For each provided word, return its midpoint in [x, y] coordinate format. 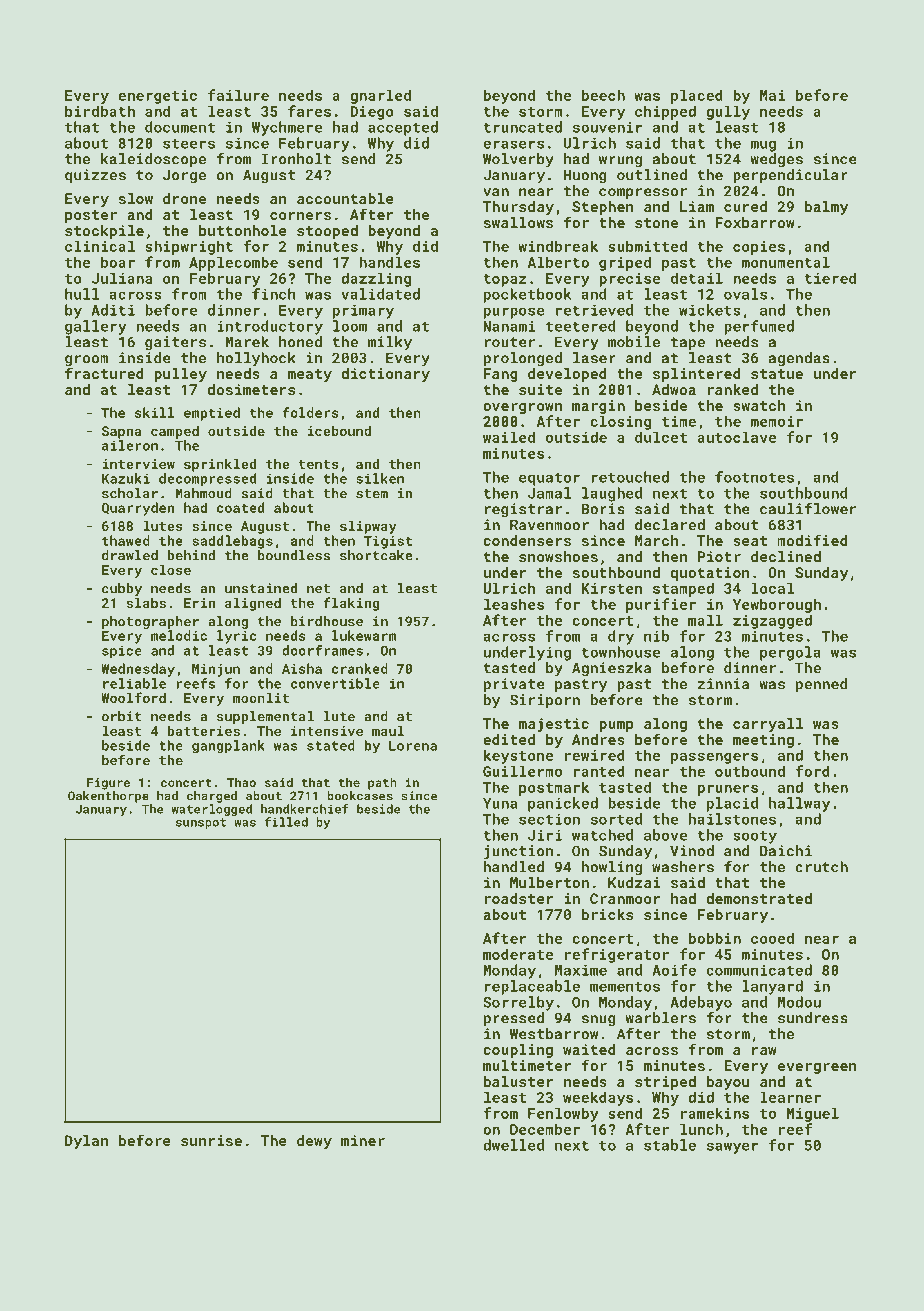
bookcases [360, 796]
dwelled [513, 1145]
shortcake [376, 555]
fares [309, 111]
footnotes [754, 477]
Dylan [86, 1142]
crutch [821, 867]
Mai [772, 95]
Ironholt [296, 159]
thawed [126, 540]
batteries [203, 731]
